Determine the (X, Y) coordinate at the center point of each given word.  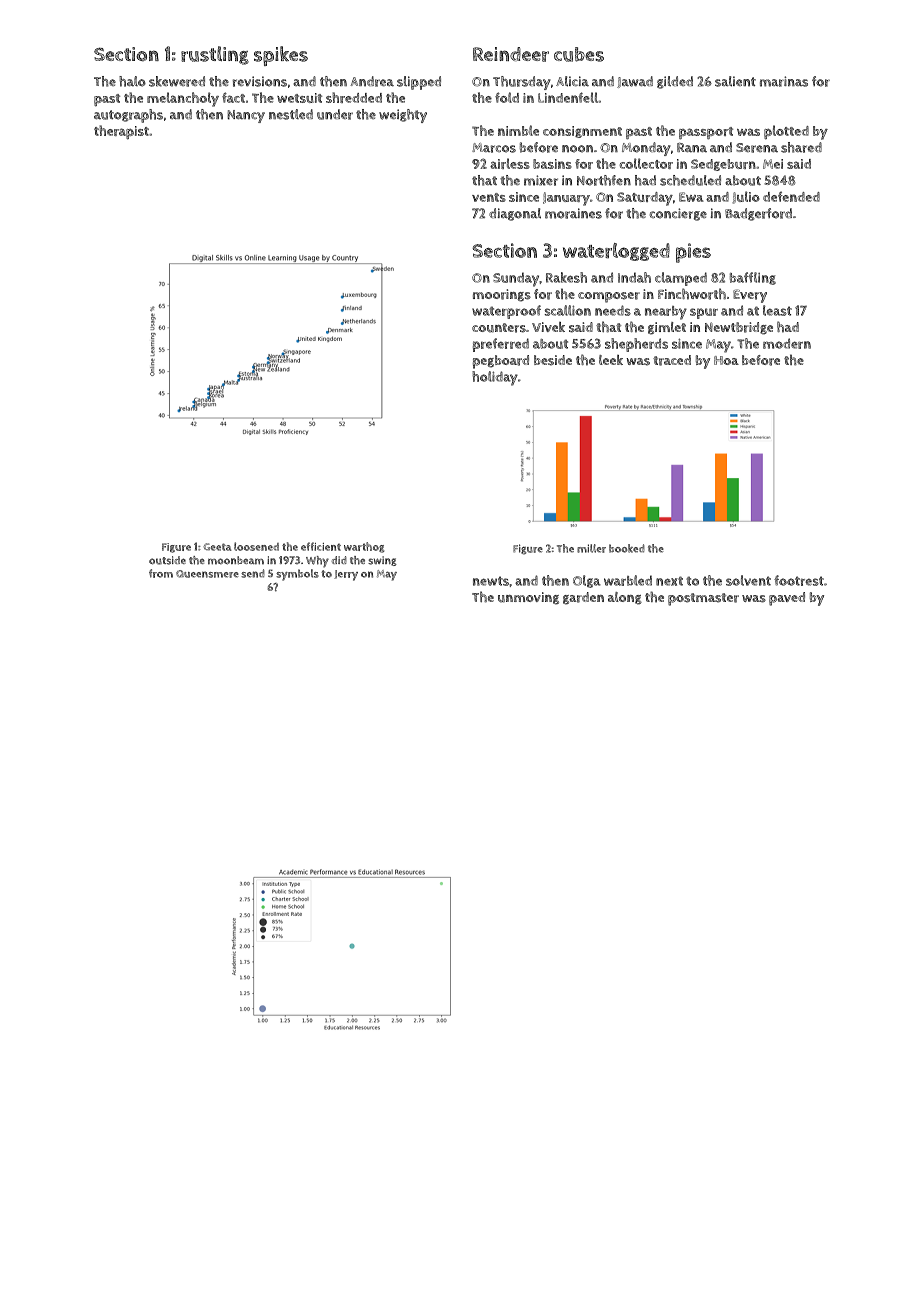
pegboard (501, 362)
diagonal (515, 214)
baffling (753, 278)
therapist (121, 132)
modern (787, 343)
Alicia (572, 81)
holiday (495, 378)
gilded (675, 82)
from (161, 573)
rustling (215, 55)
